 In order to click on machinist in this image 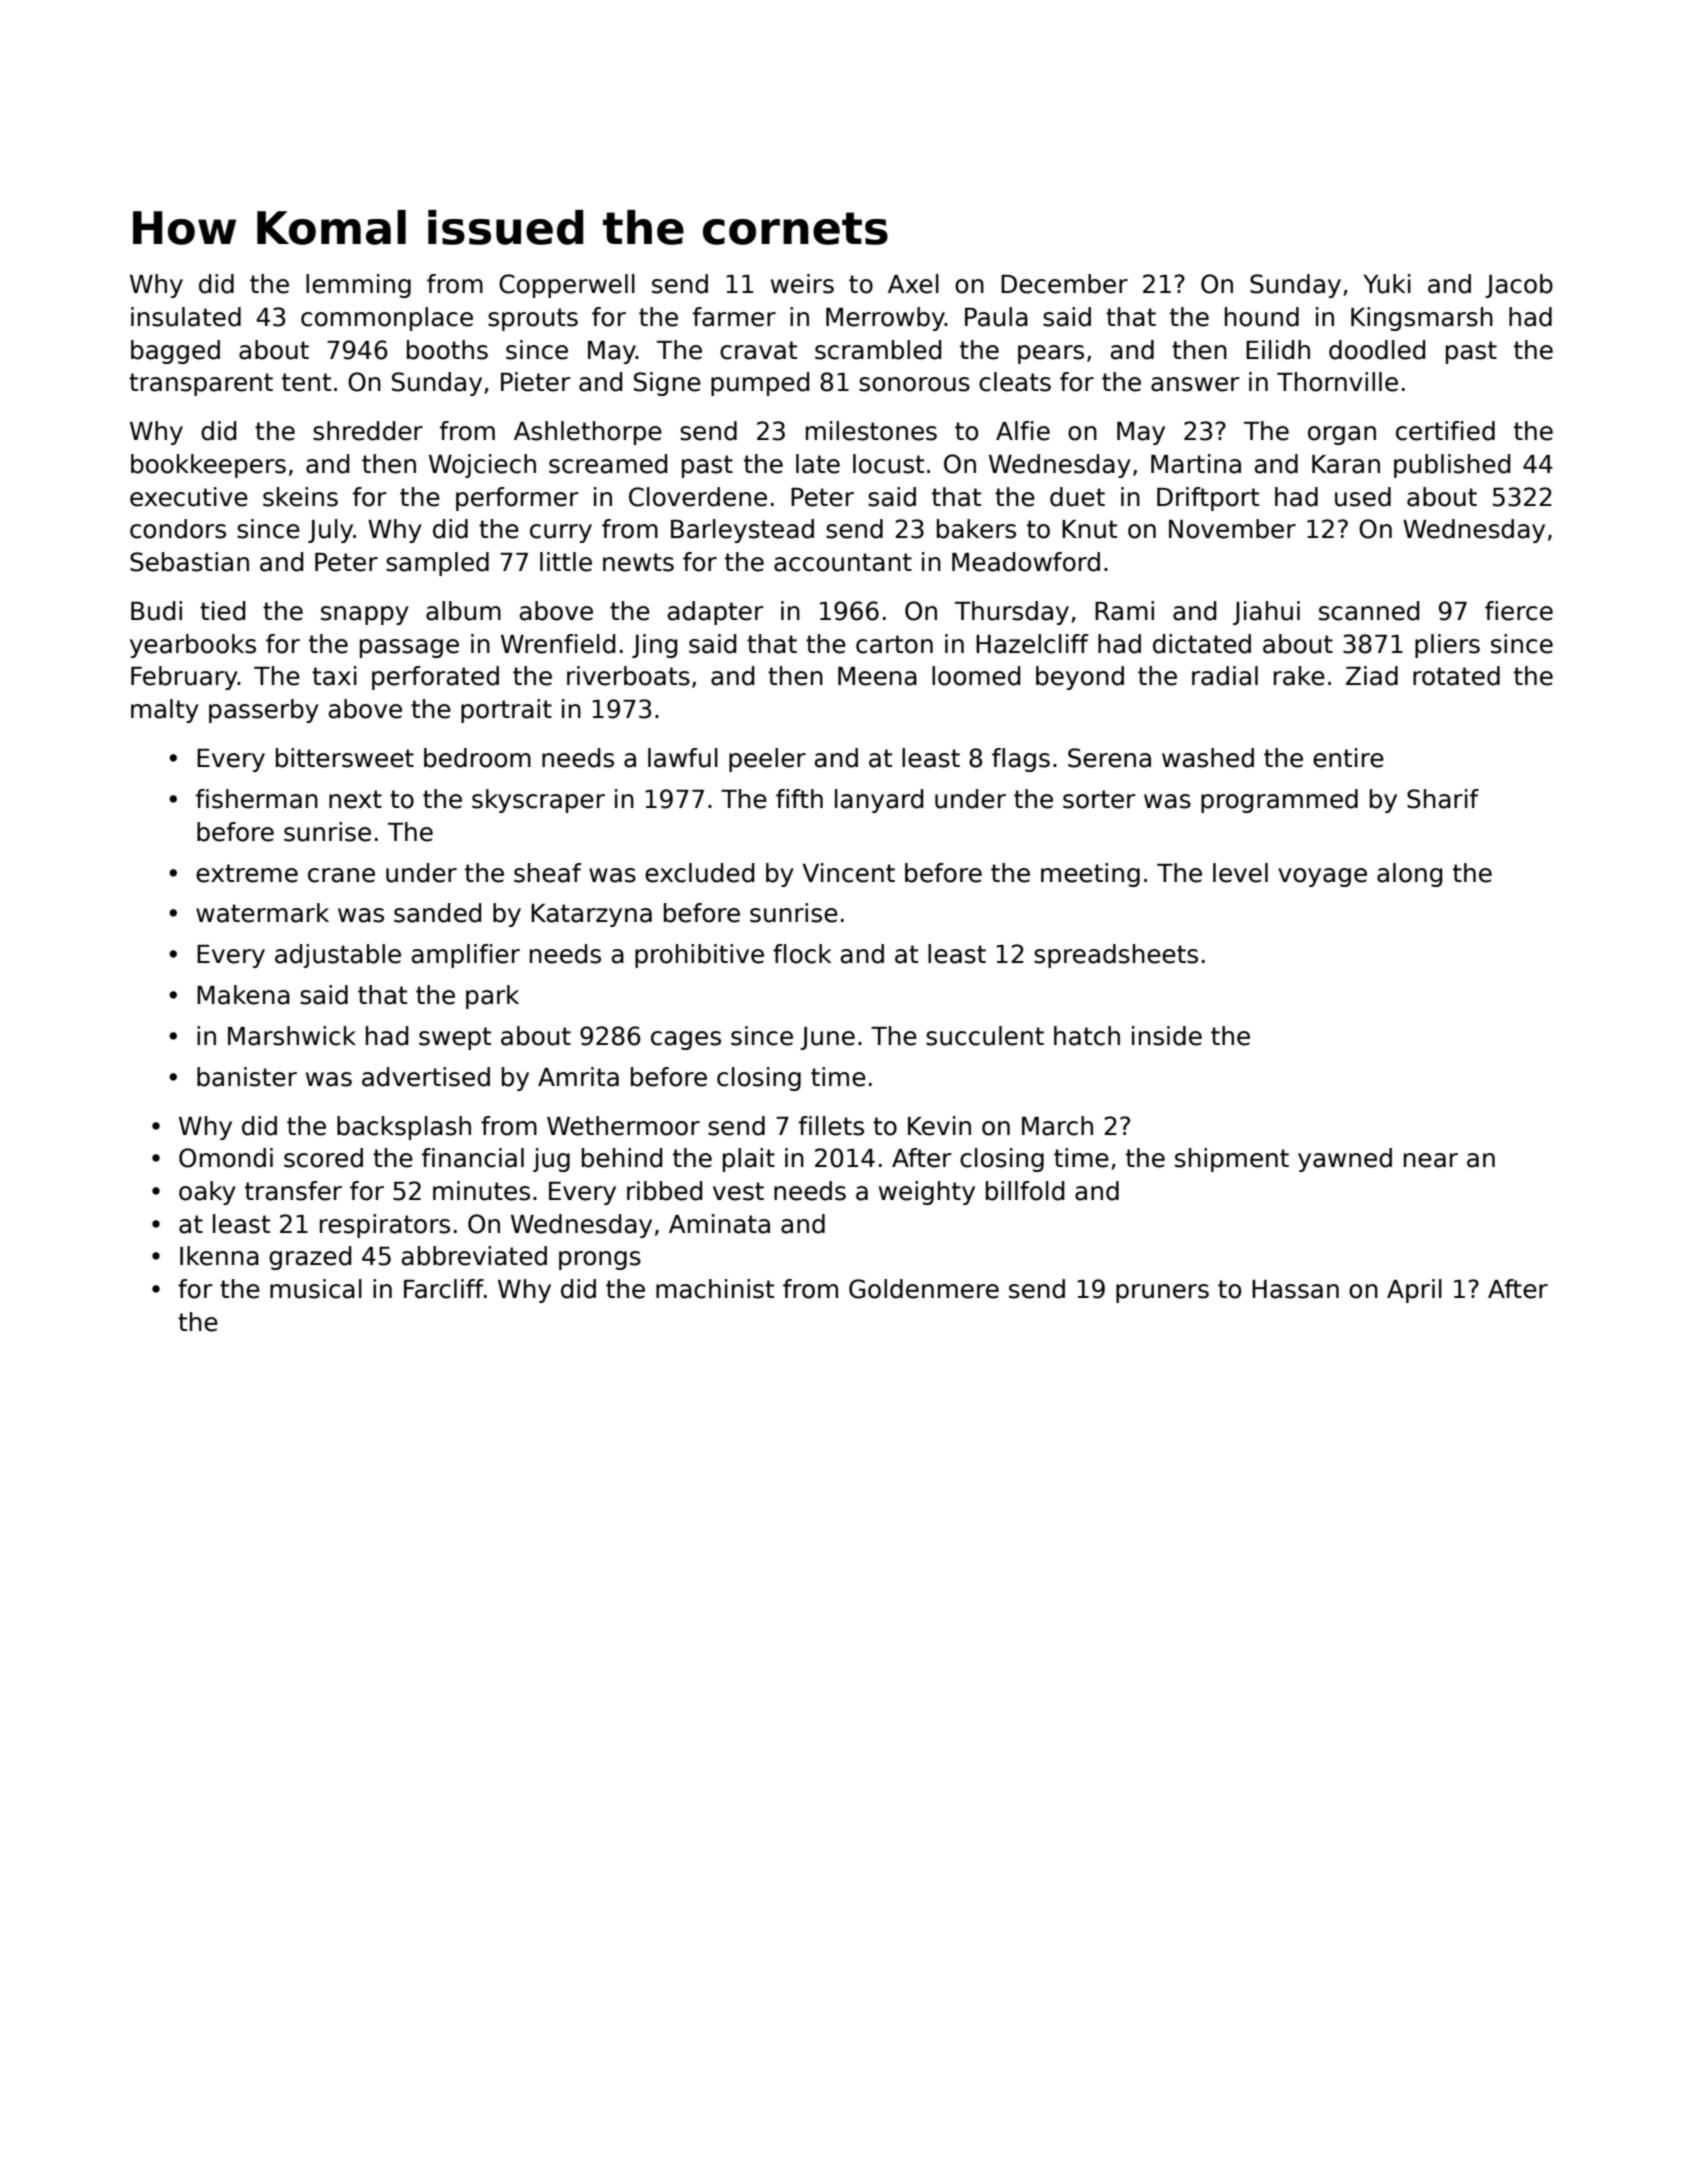, I will do `click(715, 1289)`.
